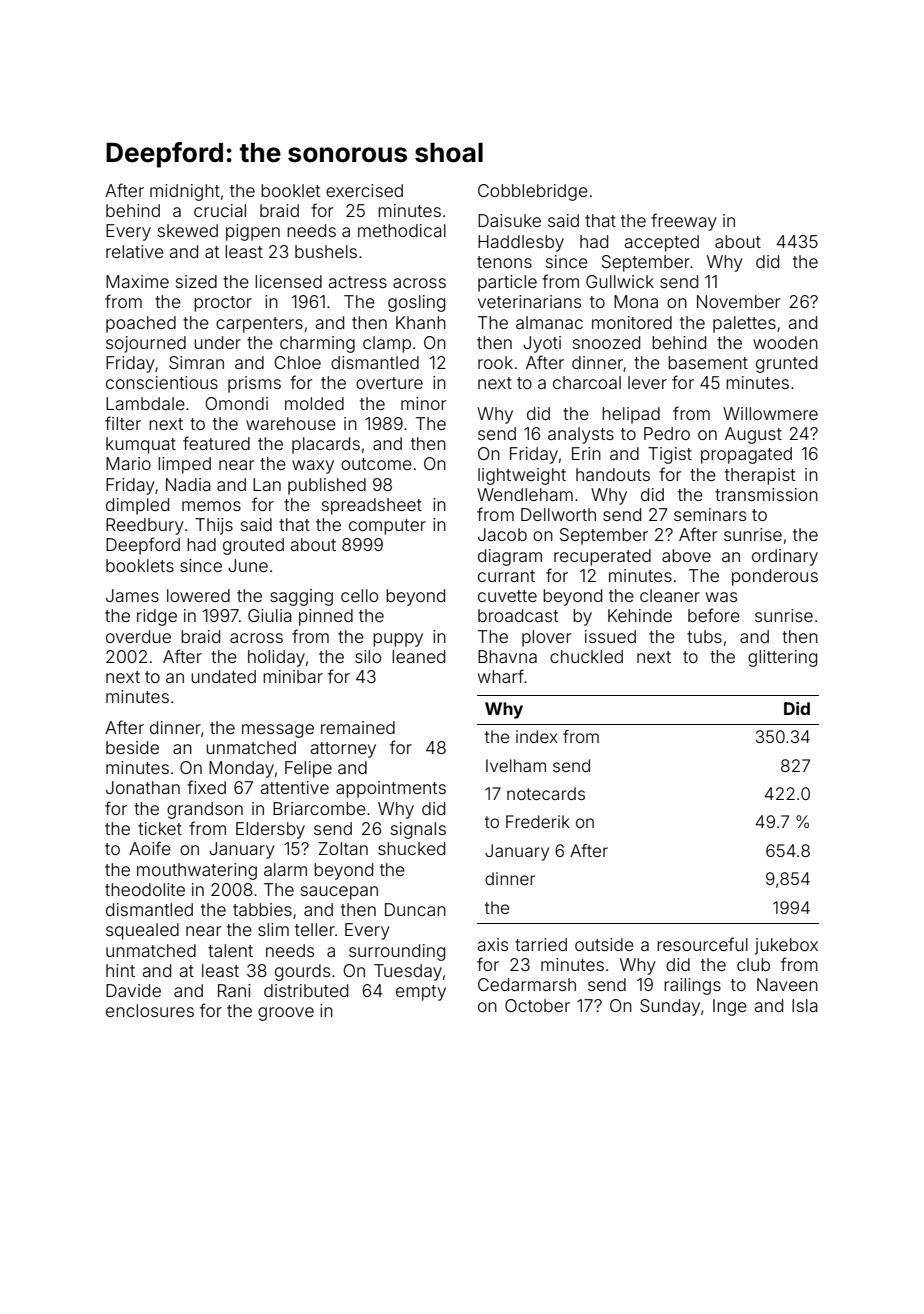 The height and width of the screenshot is (1314, 924). I want to click on methodical, so click(402, 230).
